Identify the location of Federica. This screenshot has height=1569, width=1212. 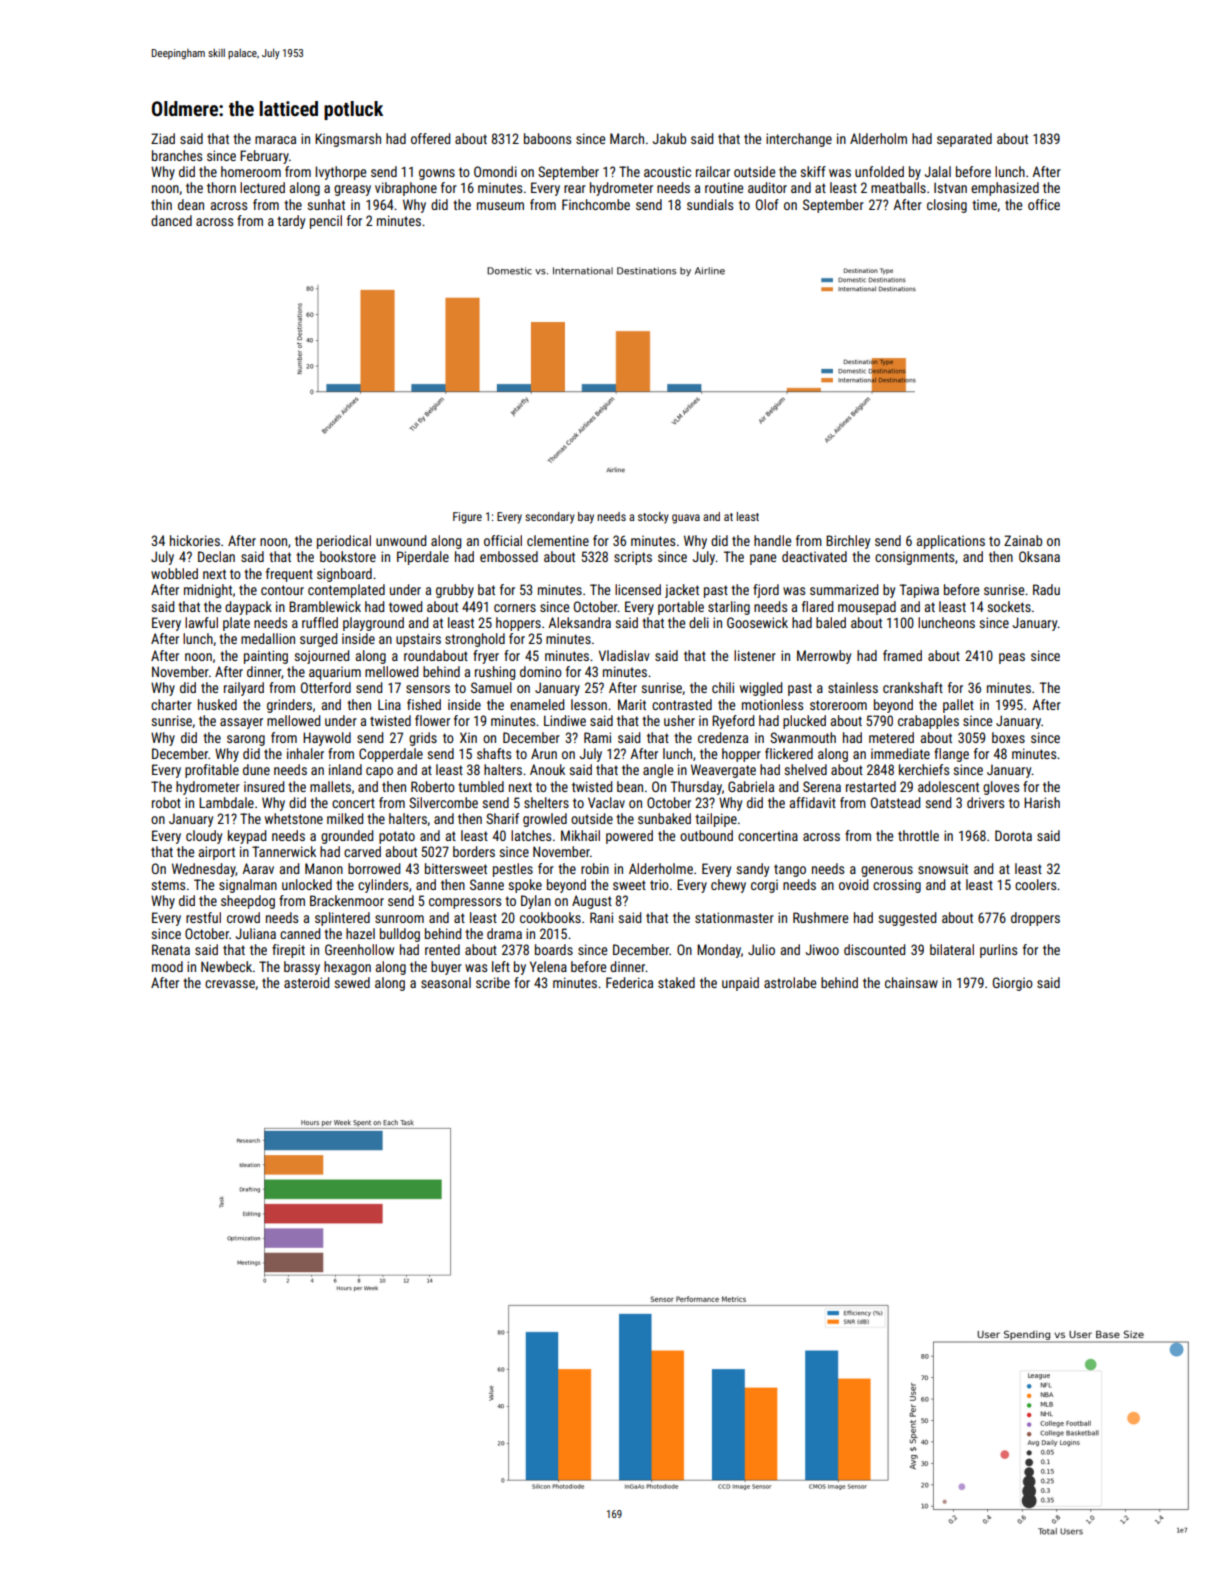
(629, 982).
